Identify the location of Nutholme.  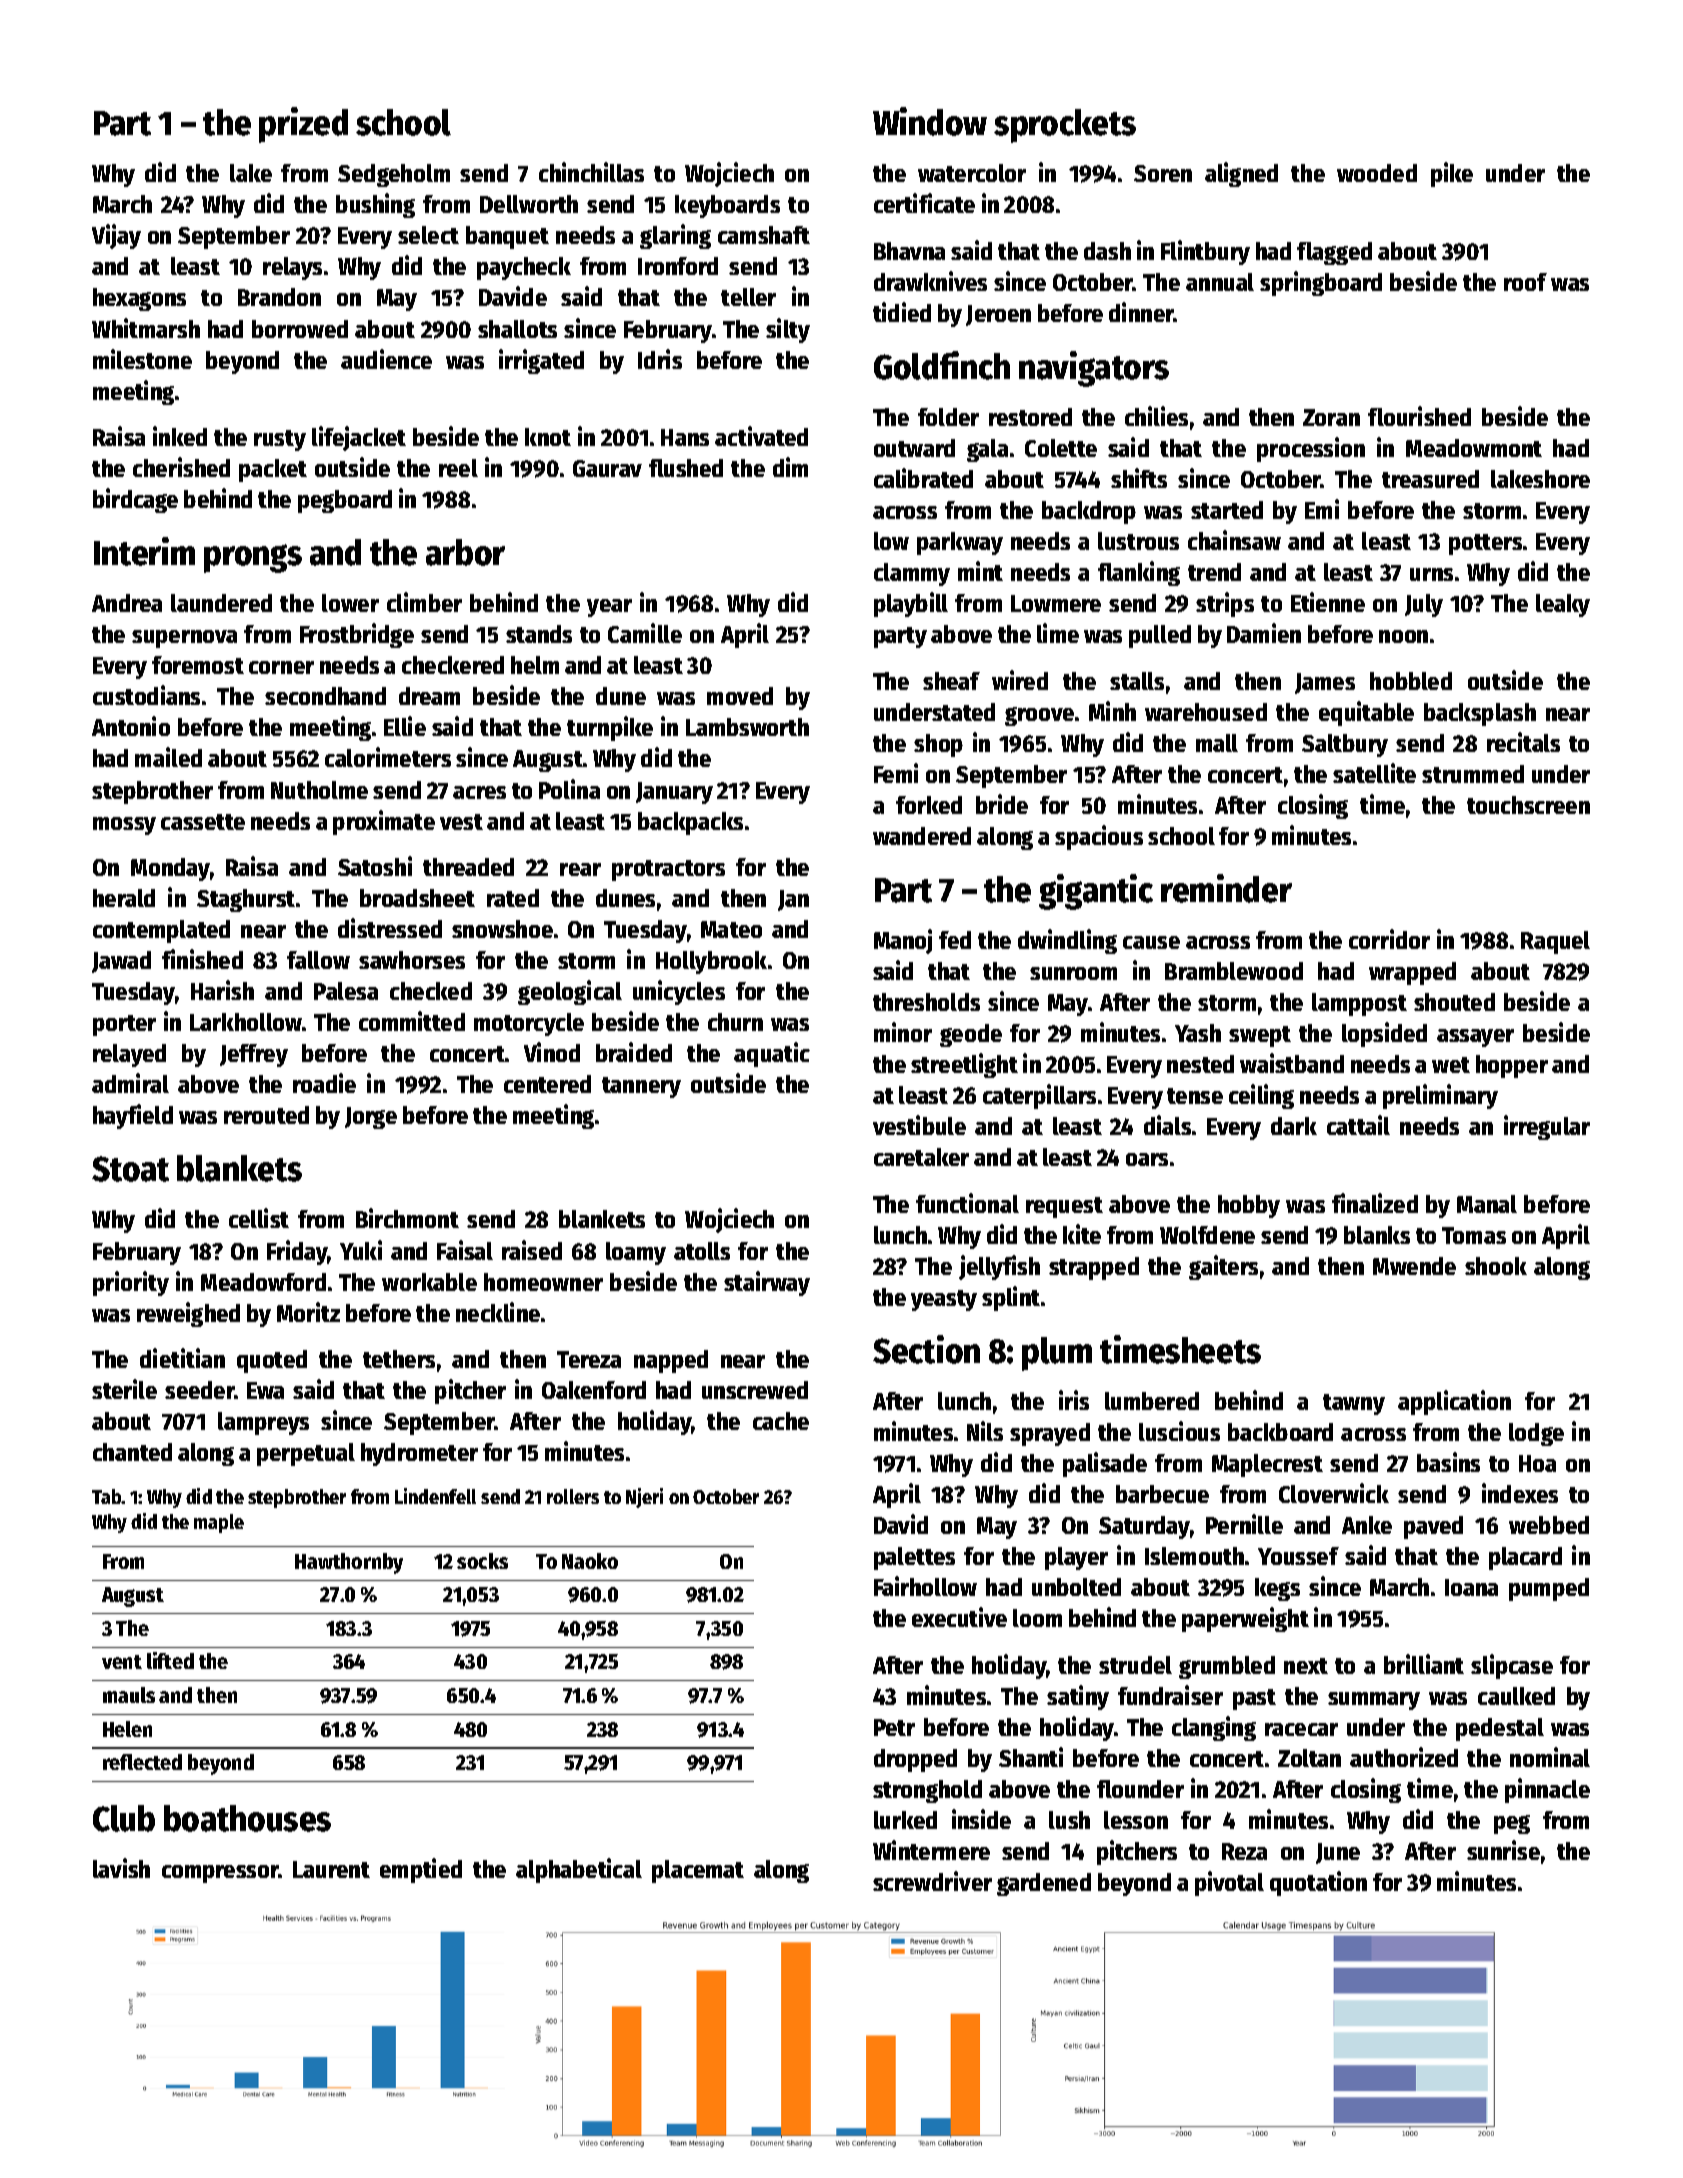
(319, 790).
